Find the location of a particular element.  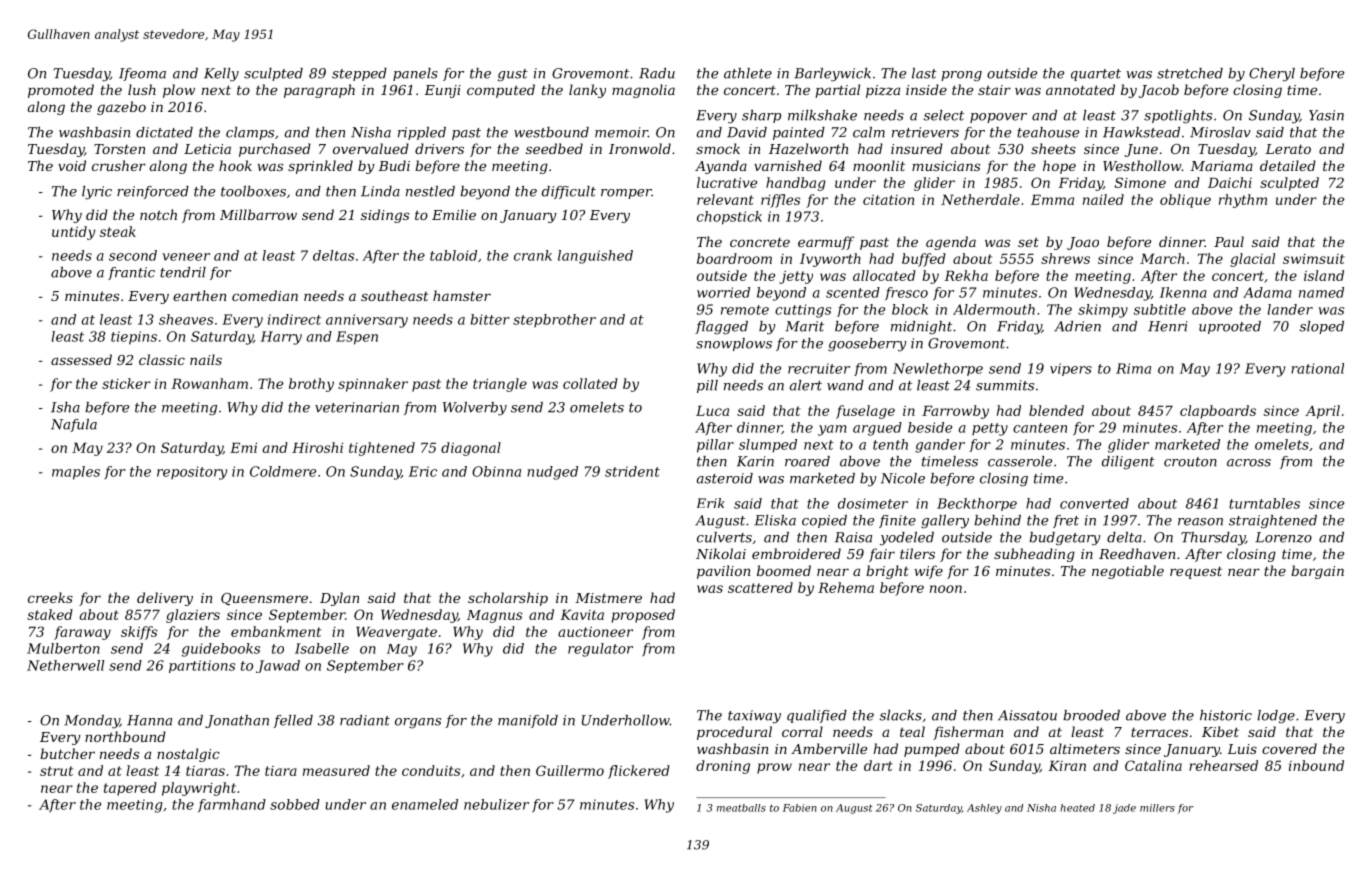

reason is located at coordinates (1200, 522).
